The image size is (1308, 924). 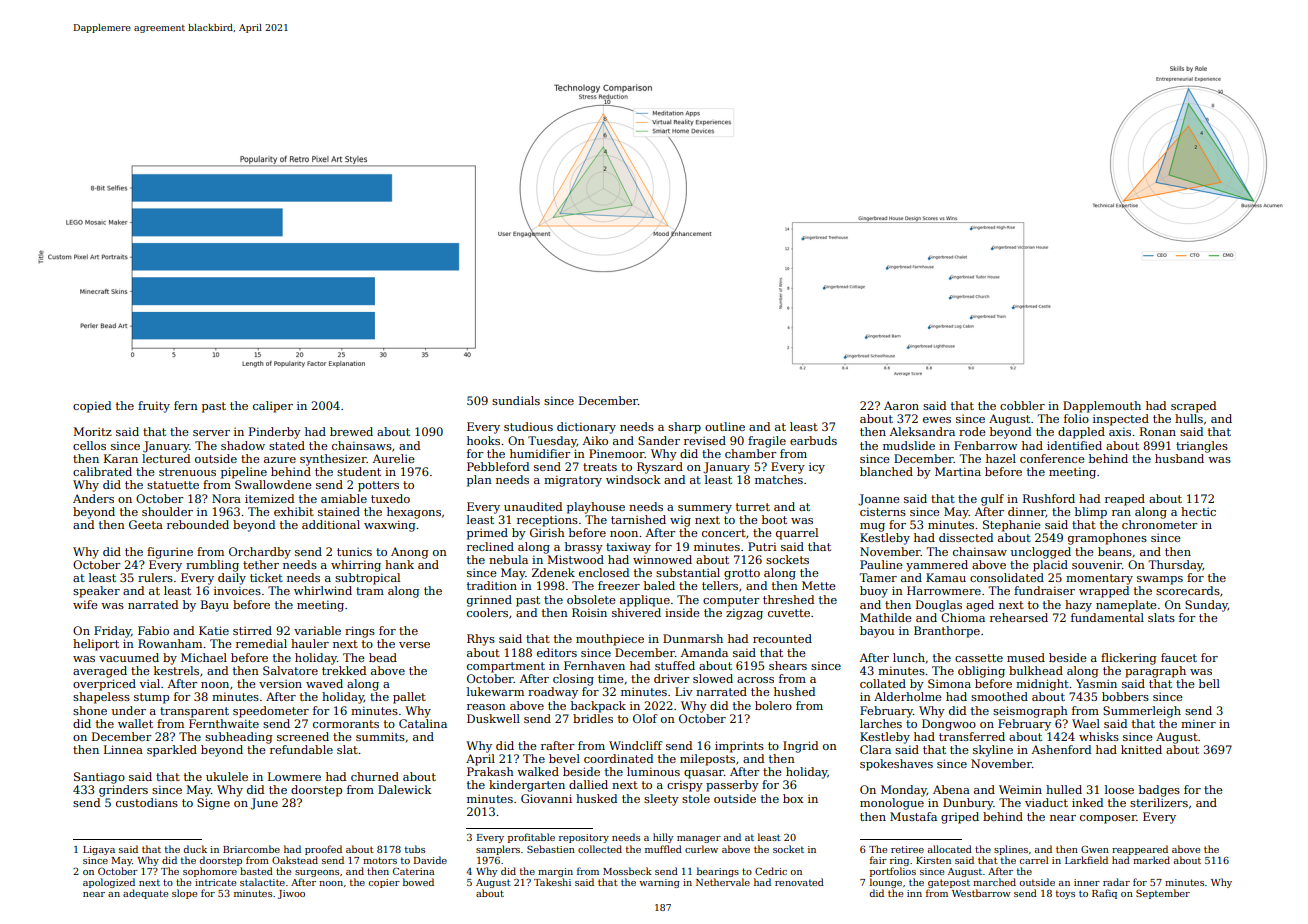 What do you see at coordinates (1022, 405) in the screenshot?
I see `cobbler` at bounding box center [1022, 405].
